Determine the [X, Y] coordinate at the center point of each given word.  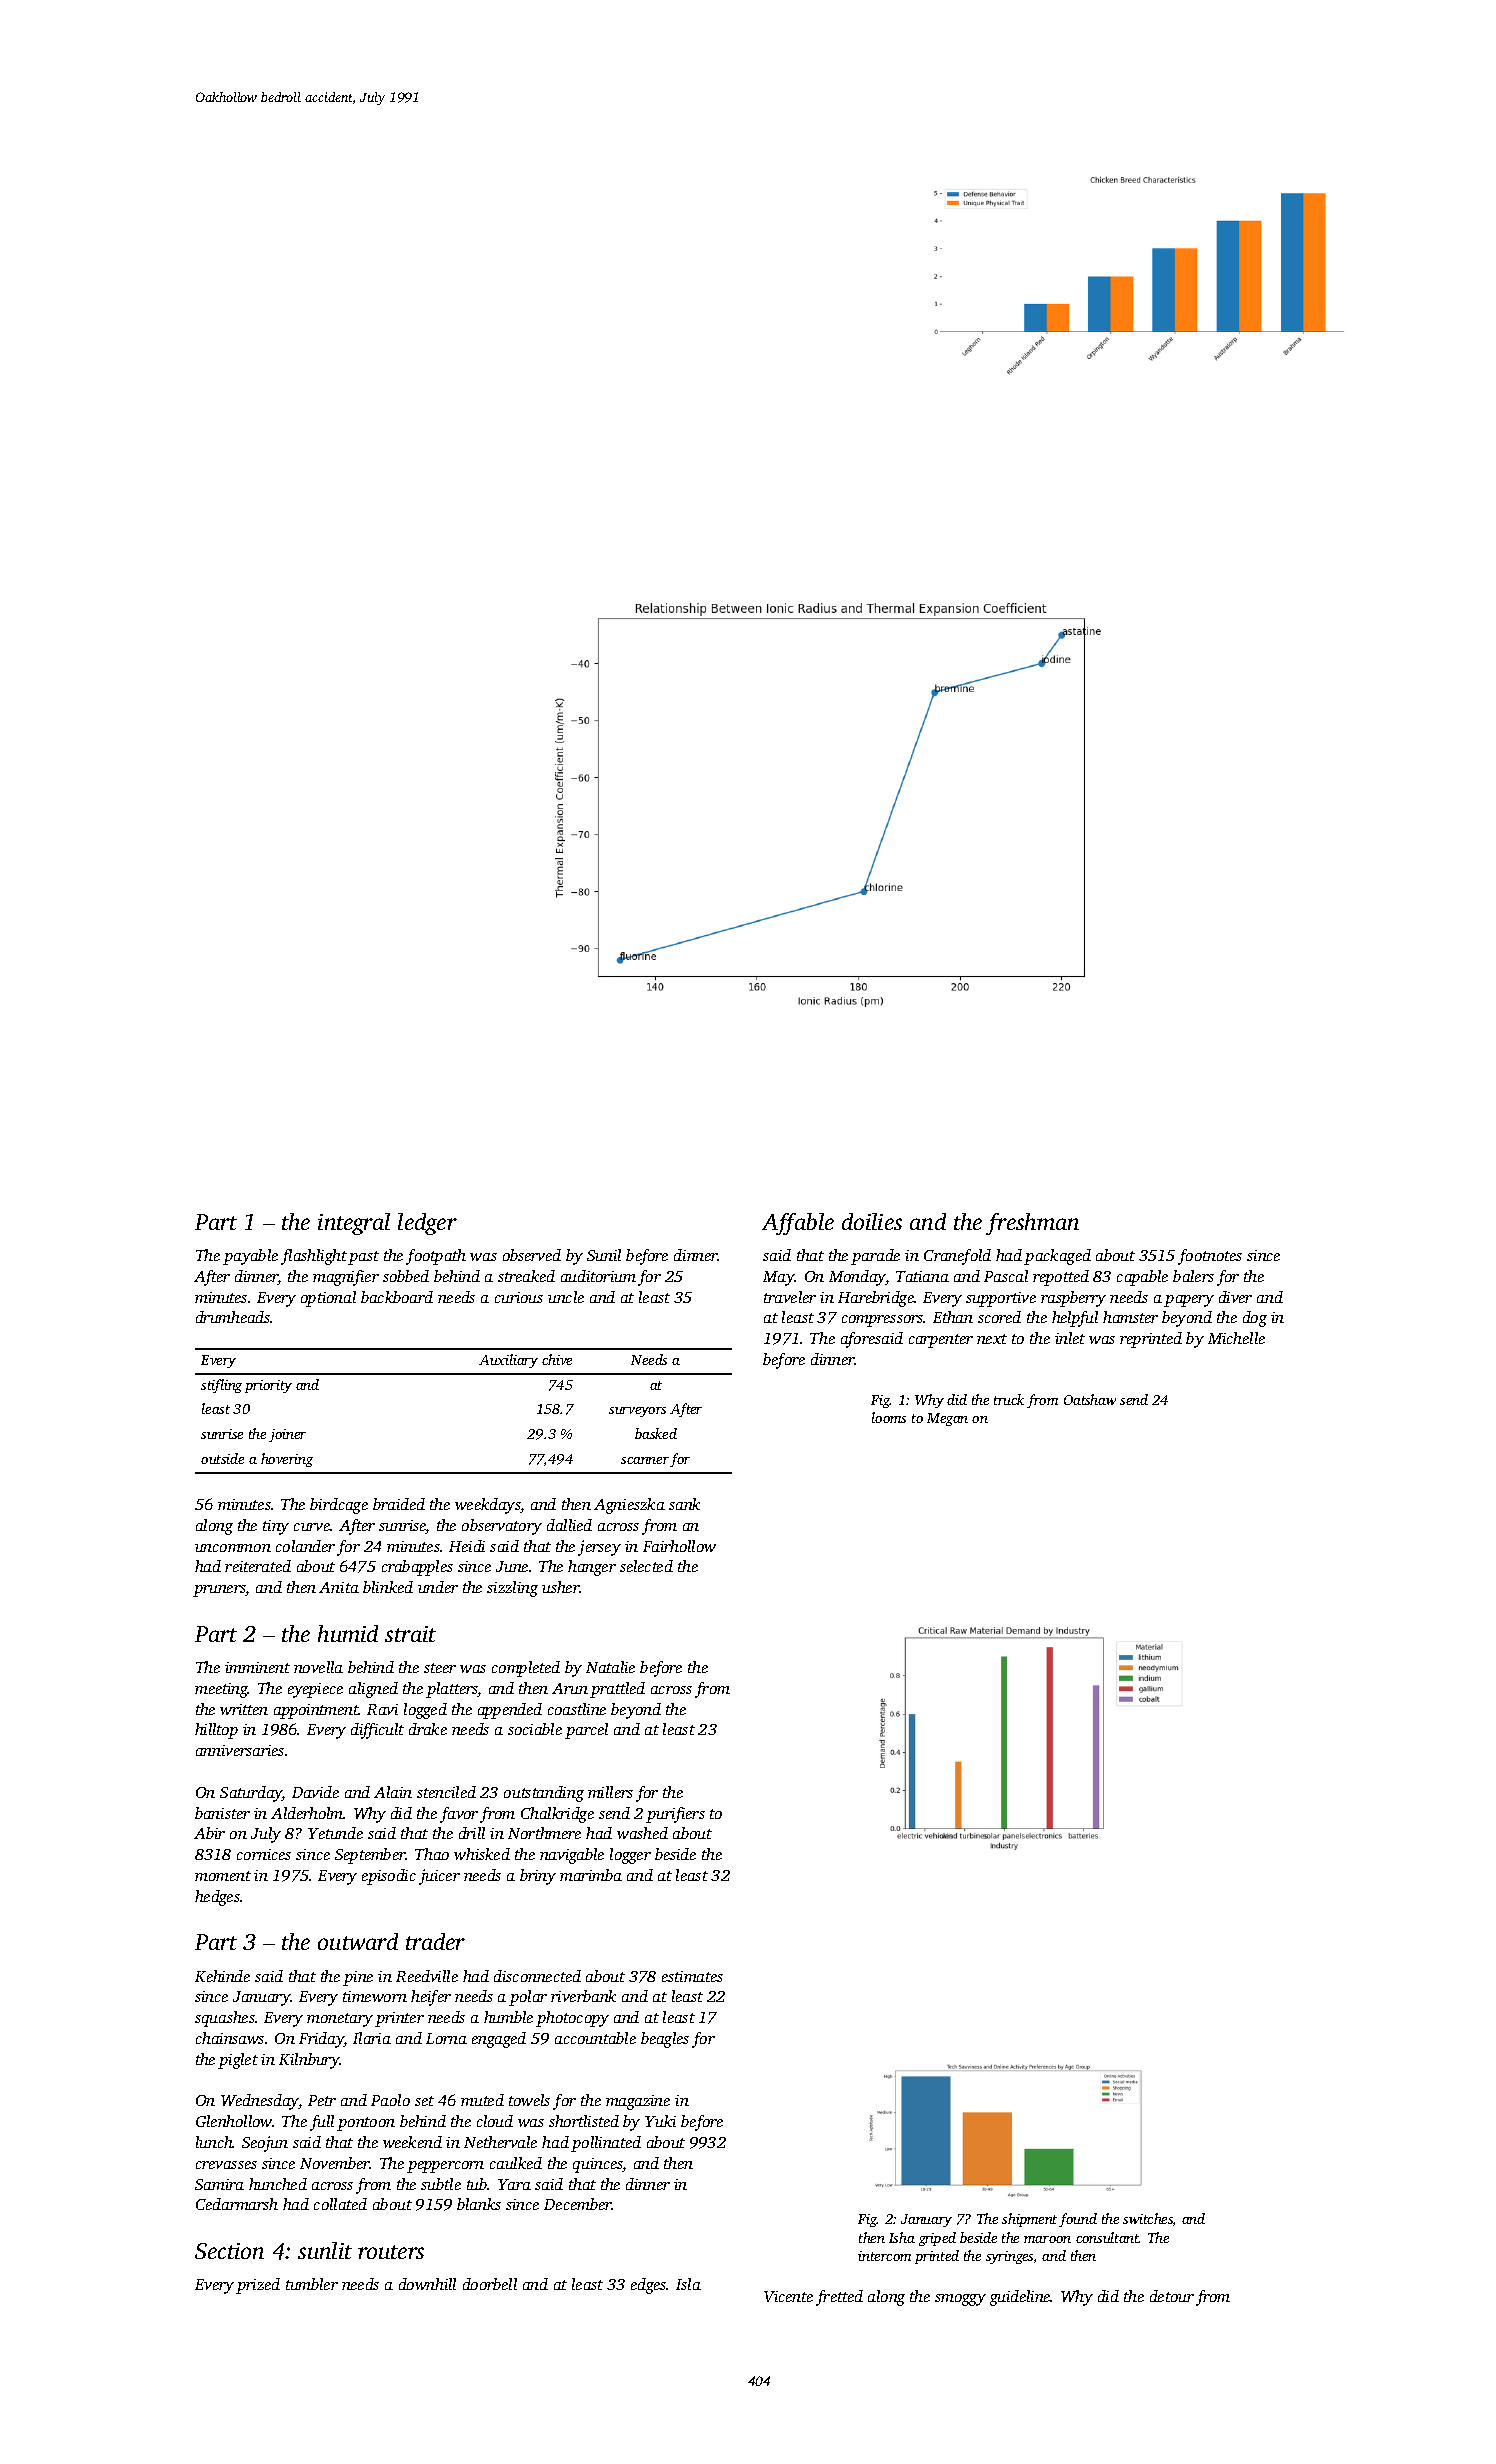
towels [529, 2100]
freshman [1032, 1224]
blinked [388, 1587]
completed [526, 1669]
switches [1148, 2218]
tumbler [312, 2284]
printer [399, 2019]
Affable [798, 1224]
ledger [427, 1224]
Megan [947, 1419]
